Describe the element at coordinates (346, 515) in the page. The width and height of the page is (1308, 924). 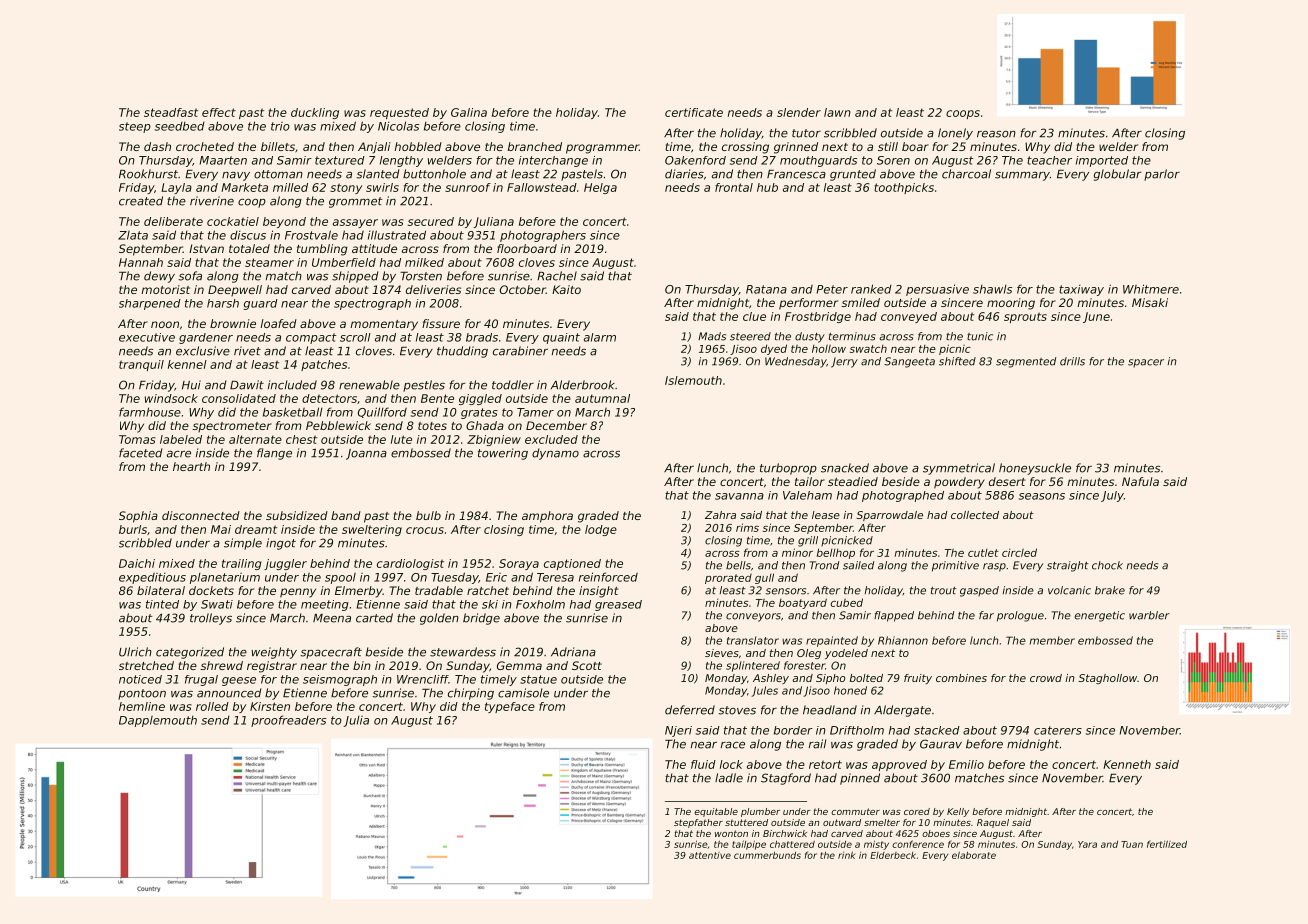
I see `band` at that location.
